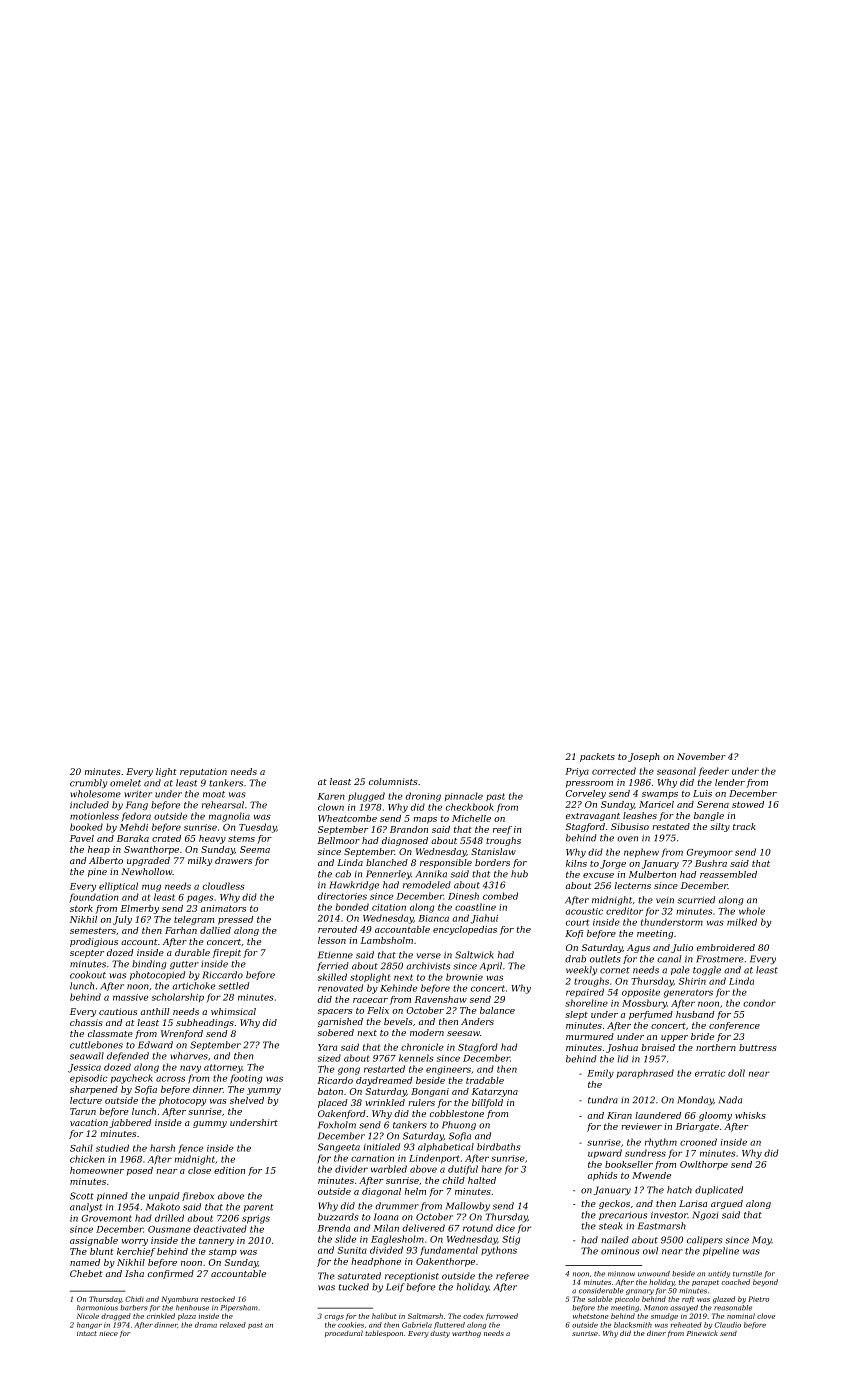 The height and width of the screenshot is (1400, 849). I want to click on photocopied, so click(157, 975).
